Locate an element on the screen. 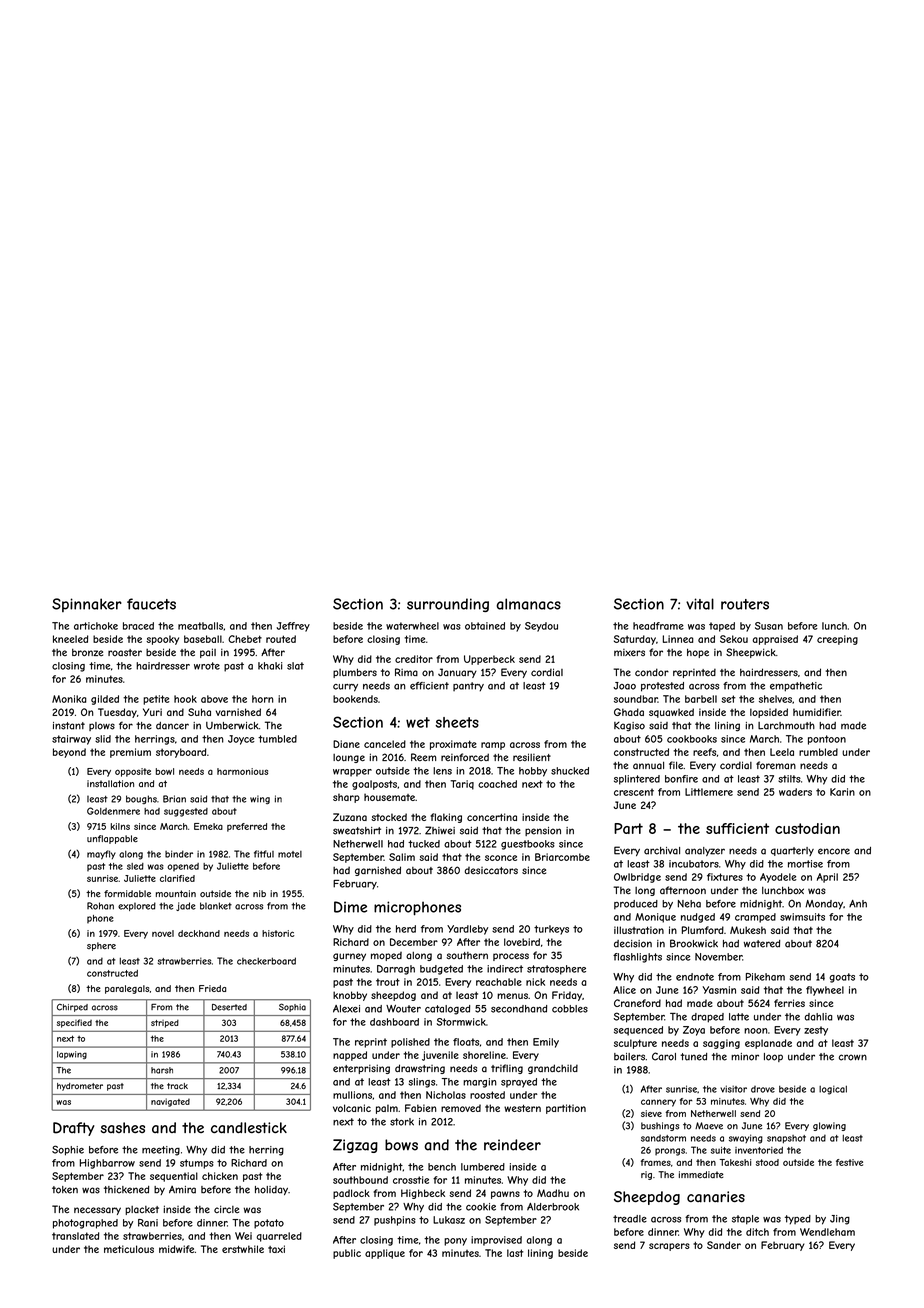  almanacs is located at coordinates (528, 604).
